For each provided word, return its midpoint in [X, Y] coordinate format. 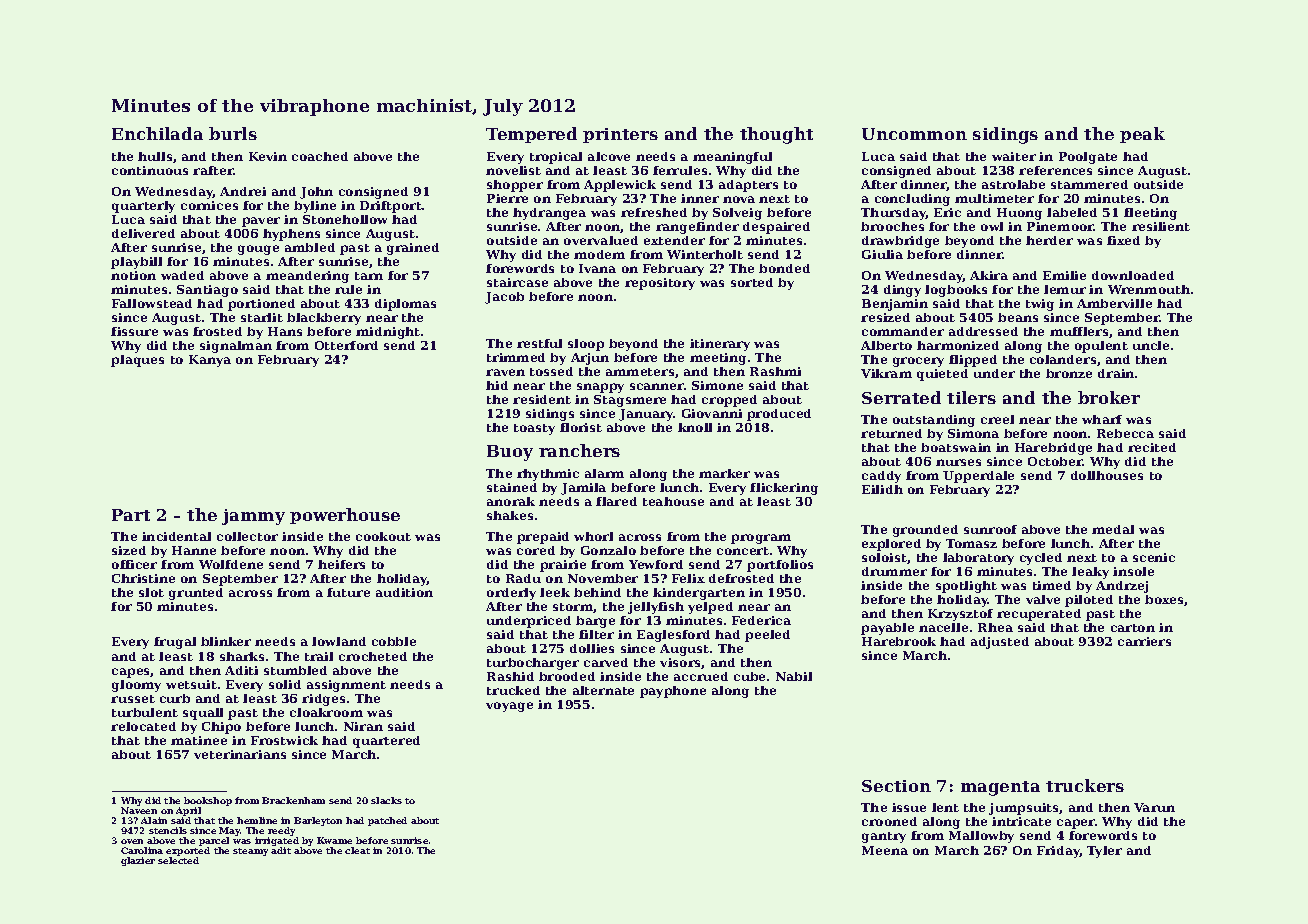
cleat [357, 850]
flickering [784, 489]
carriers [1144, 641]
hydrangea [549, 214]
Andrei [243, 191]
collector [247, 536]
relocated [143, 726]
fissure [134, 331]
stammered [1089, 184]
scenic [1154, 557]
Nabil [794, 676]
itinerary [720, 345]
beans [1018, 317]
